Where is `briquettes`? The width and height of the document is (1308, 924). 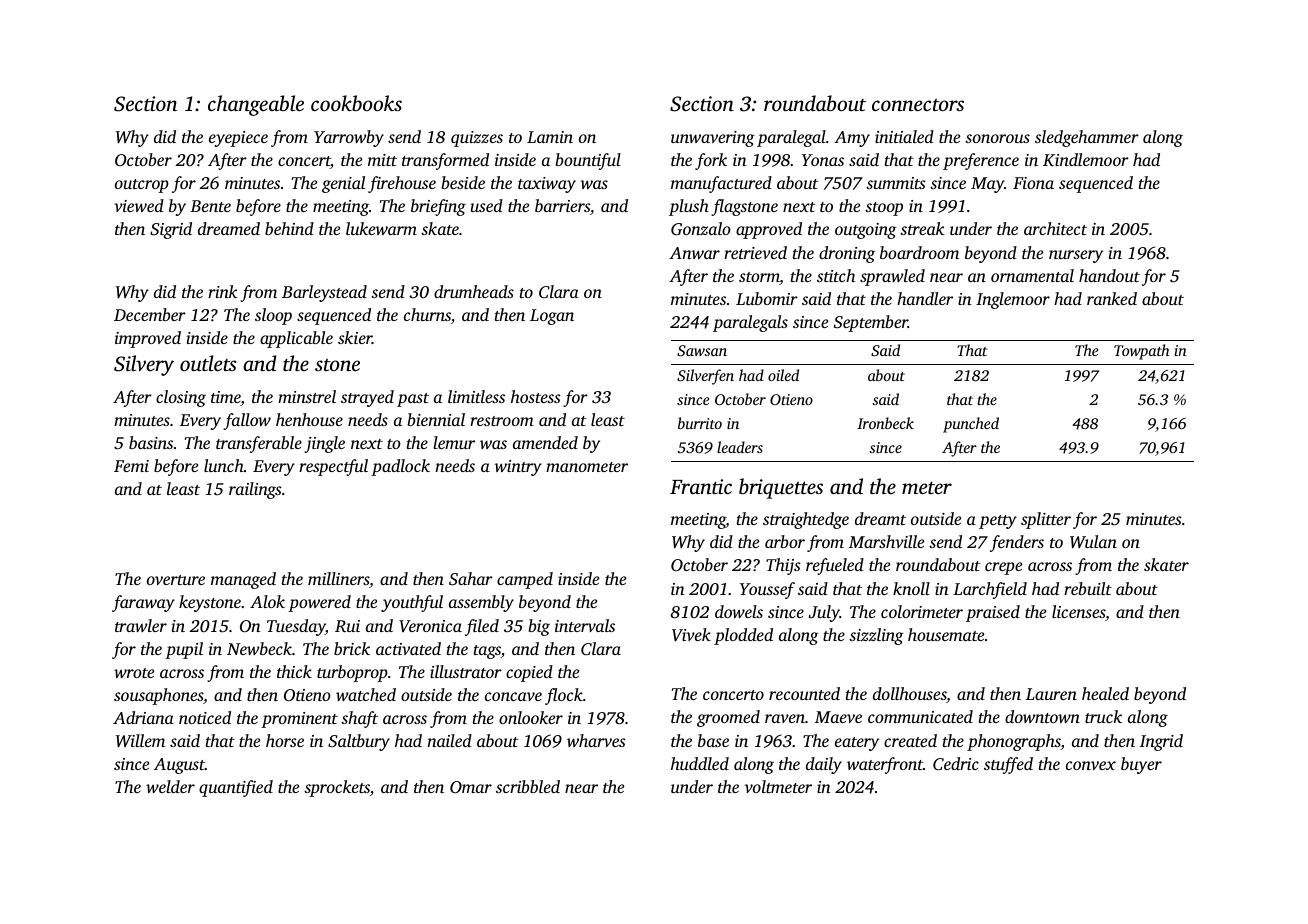 briquettes is located at coordinates (781, 488).
